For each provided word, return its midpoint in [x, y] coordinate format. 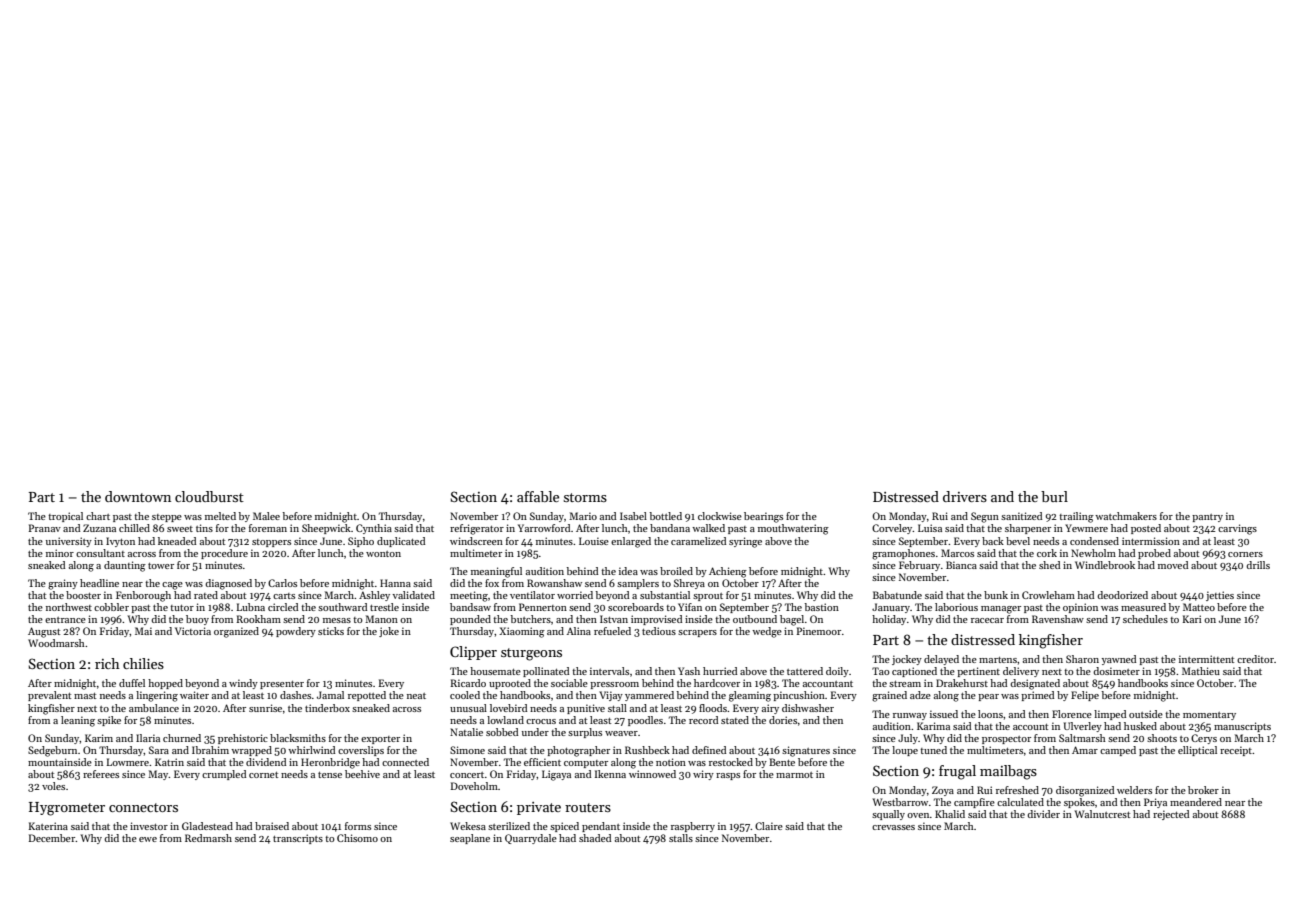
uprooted [510, 684]
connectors [143, 807]
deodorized [1122, 595]
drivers [965, 496]
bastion [822, 607]
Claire [769, 826]
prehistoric [243, 739]
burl [1054, 496]
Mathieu [1201, 671]
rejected [1171, 815]
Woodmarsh [56, 643]
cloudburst [209, 496]
